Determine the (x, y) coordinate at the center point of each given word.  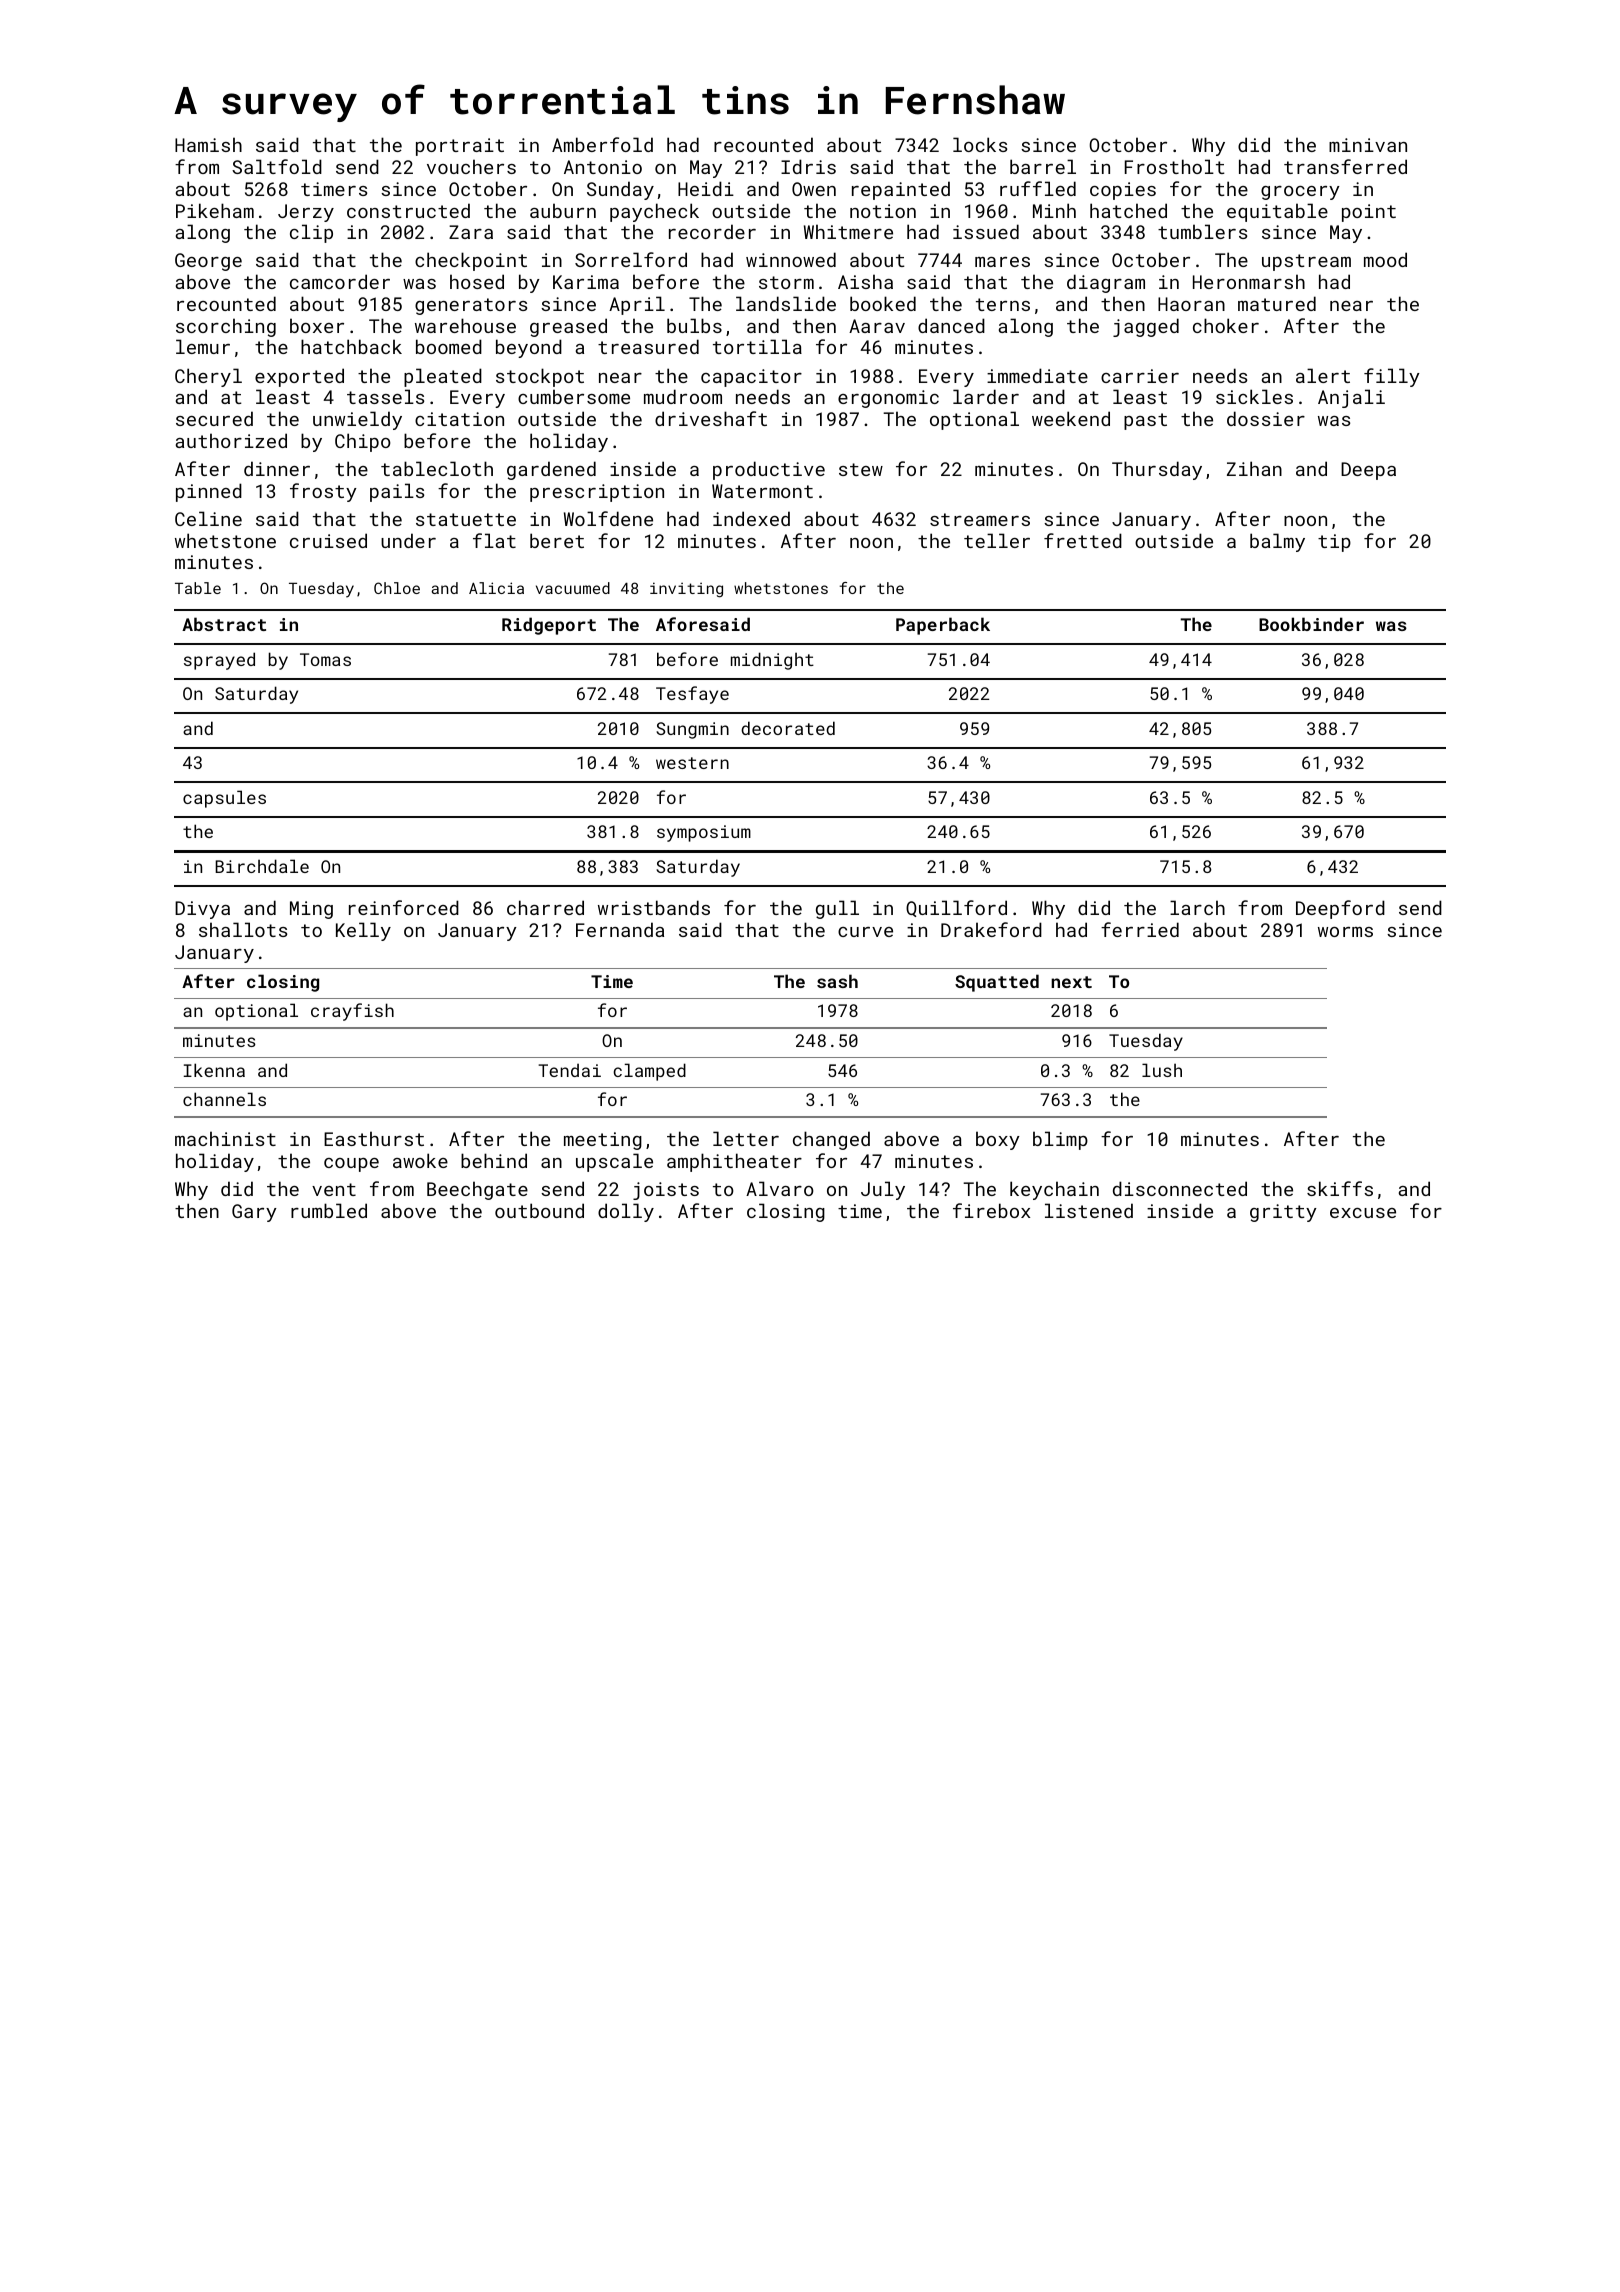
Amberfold (602, 144)
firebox (991, 1210)
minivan (1368, 145)
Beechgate (477, 1190)
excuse (1363, 1213)
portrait (460, 147)
